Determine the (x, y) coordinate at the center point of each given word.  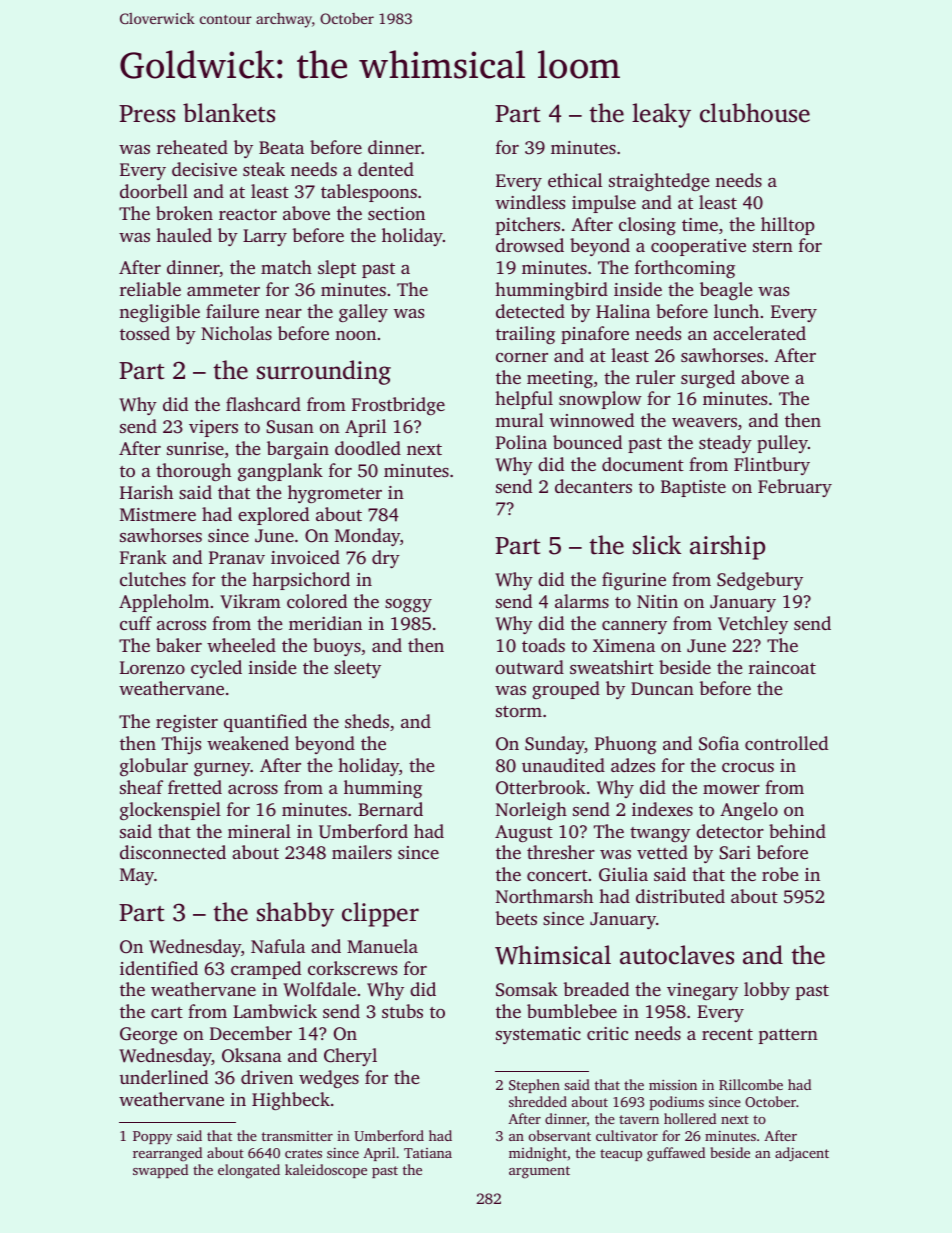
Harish (146, 492)
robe (780, 874)
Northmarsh (544, 896)
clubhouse (755, 113)
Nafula (278, 946)
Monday (367, 537)
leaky (661, 115)
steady (725, 444)
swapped (160, 1171)
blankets (229, 113)
